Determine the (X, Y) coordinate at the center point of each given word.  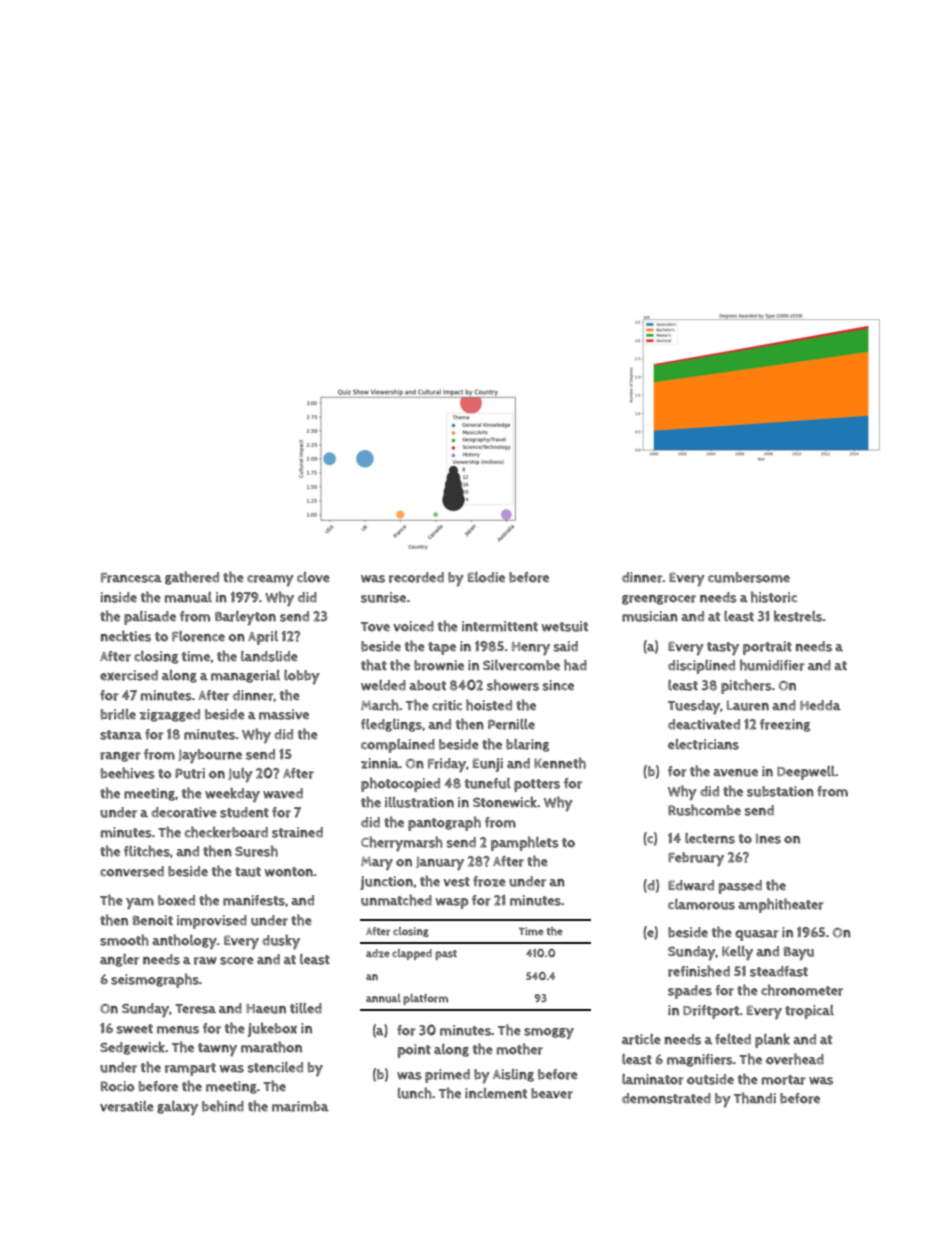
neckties (126, 636)
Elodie (486, 577)
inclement (496, 1093)
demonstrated (666, 1098)
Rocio (117, 1086)
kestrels (798, 616)
